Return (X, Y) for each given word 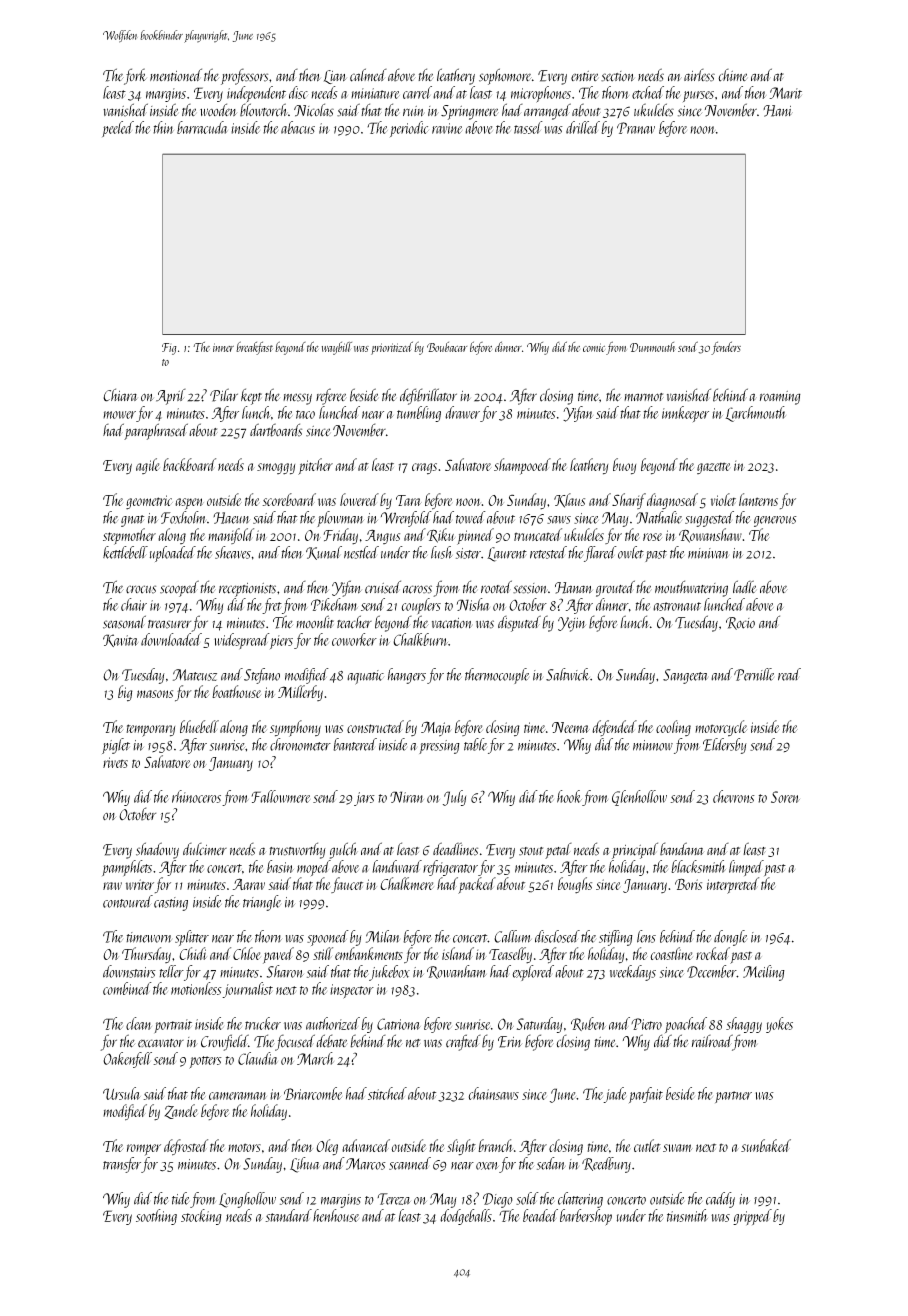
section (618, 76)
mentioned (176, 74)
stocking (201, 1217)
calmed (368, 75)
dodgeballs (466, 1217)
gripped (752, 1217)
